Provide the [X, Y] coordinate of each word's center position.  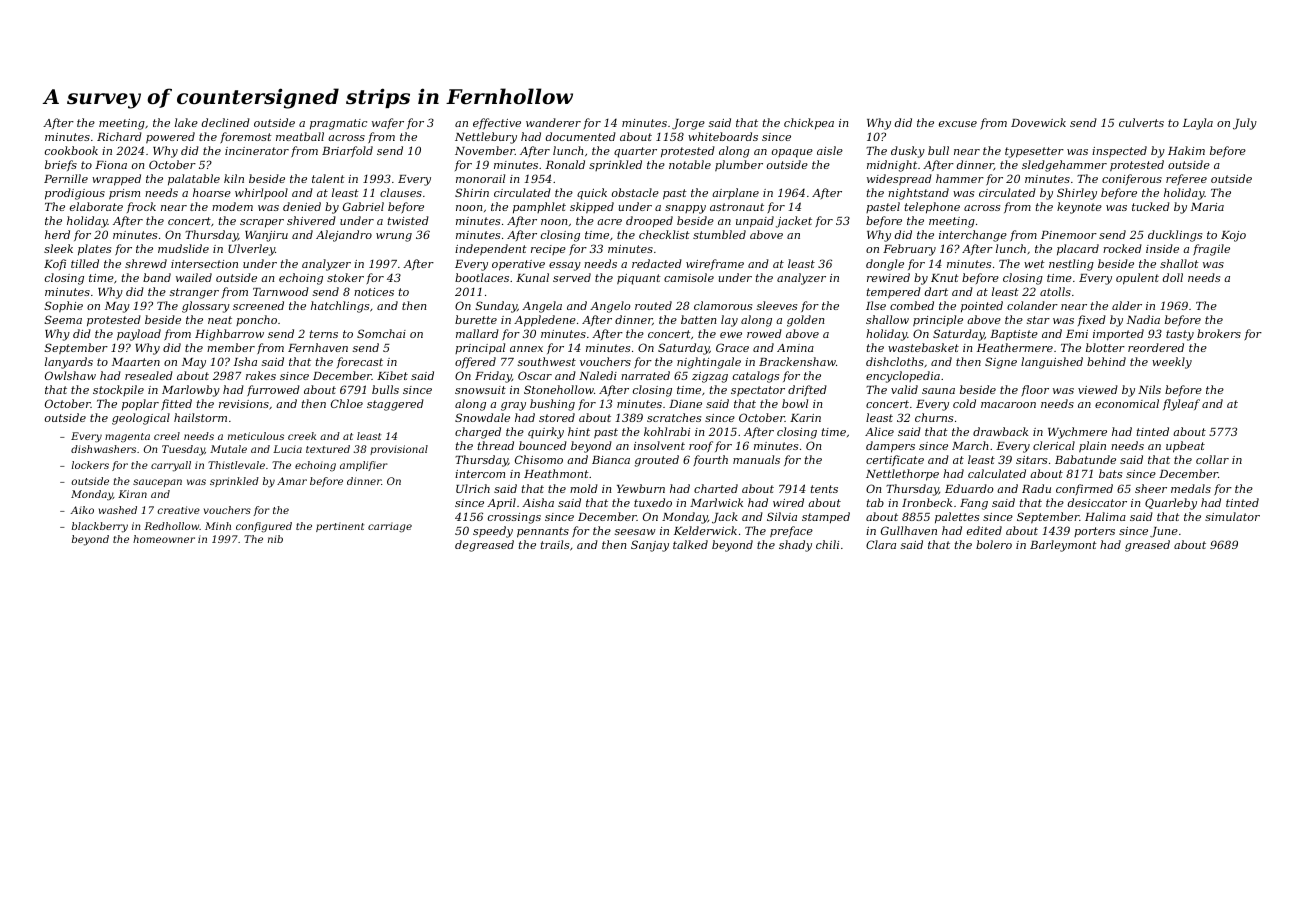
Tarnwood [281, 291]
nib [275, 539]
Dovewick [1038, 122]
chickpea [809, 124]
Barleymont [1063, 546]
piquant [639, 279]
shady [795, 546]
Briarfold [347, 151]
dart [936, 291]
